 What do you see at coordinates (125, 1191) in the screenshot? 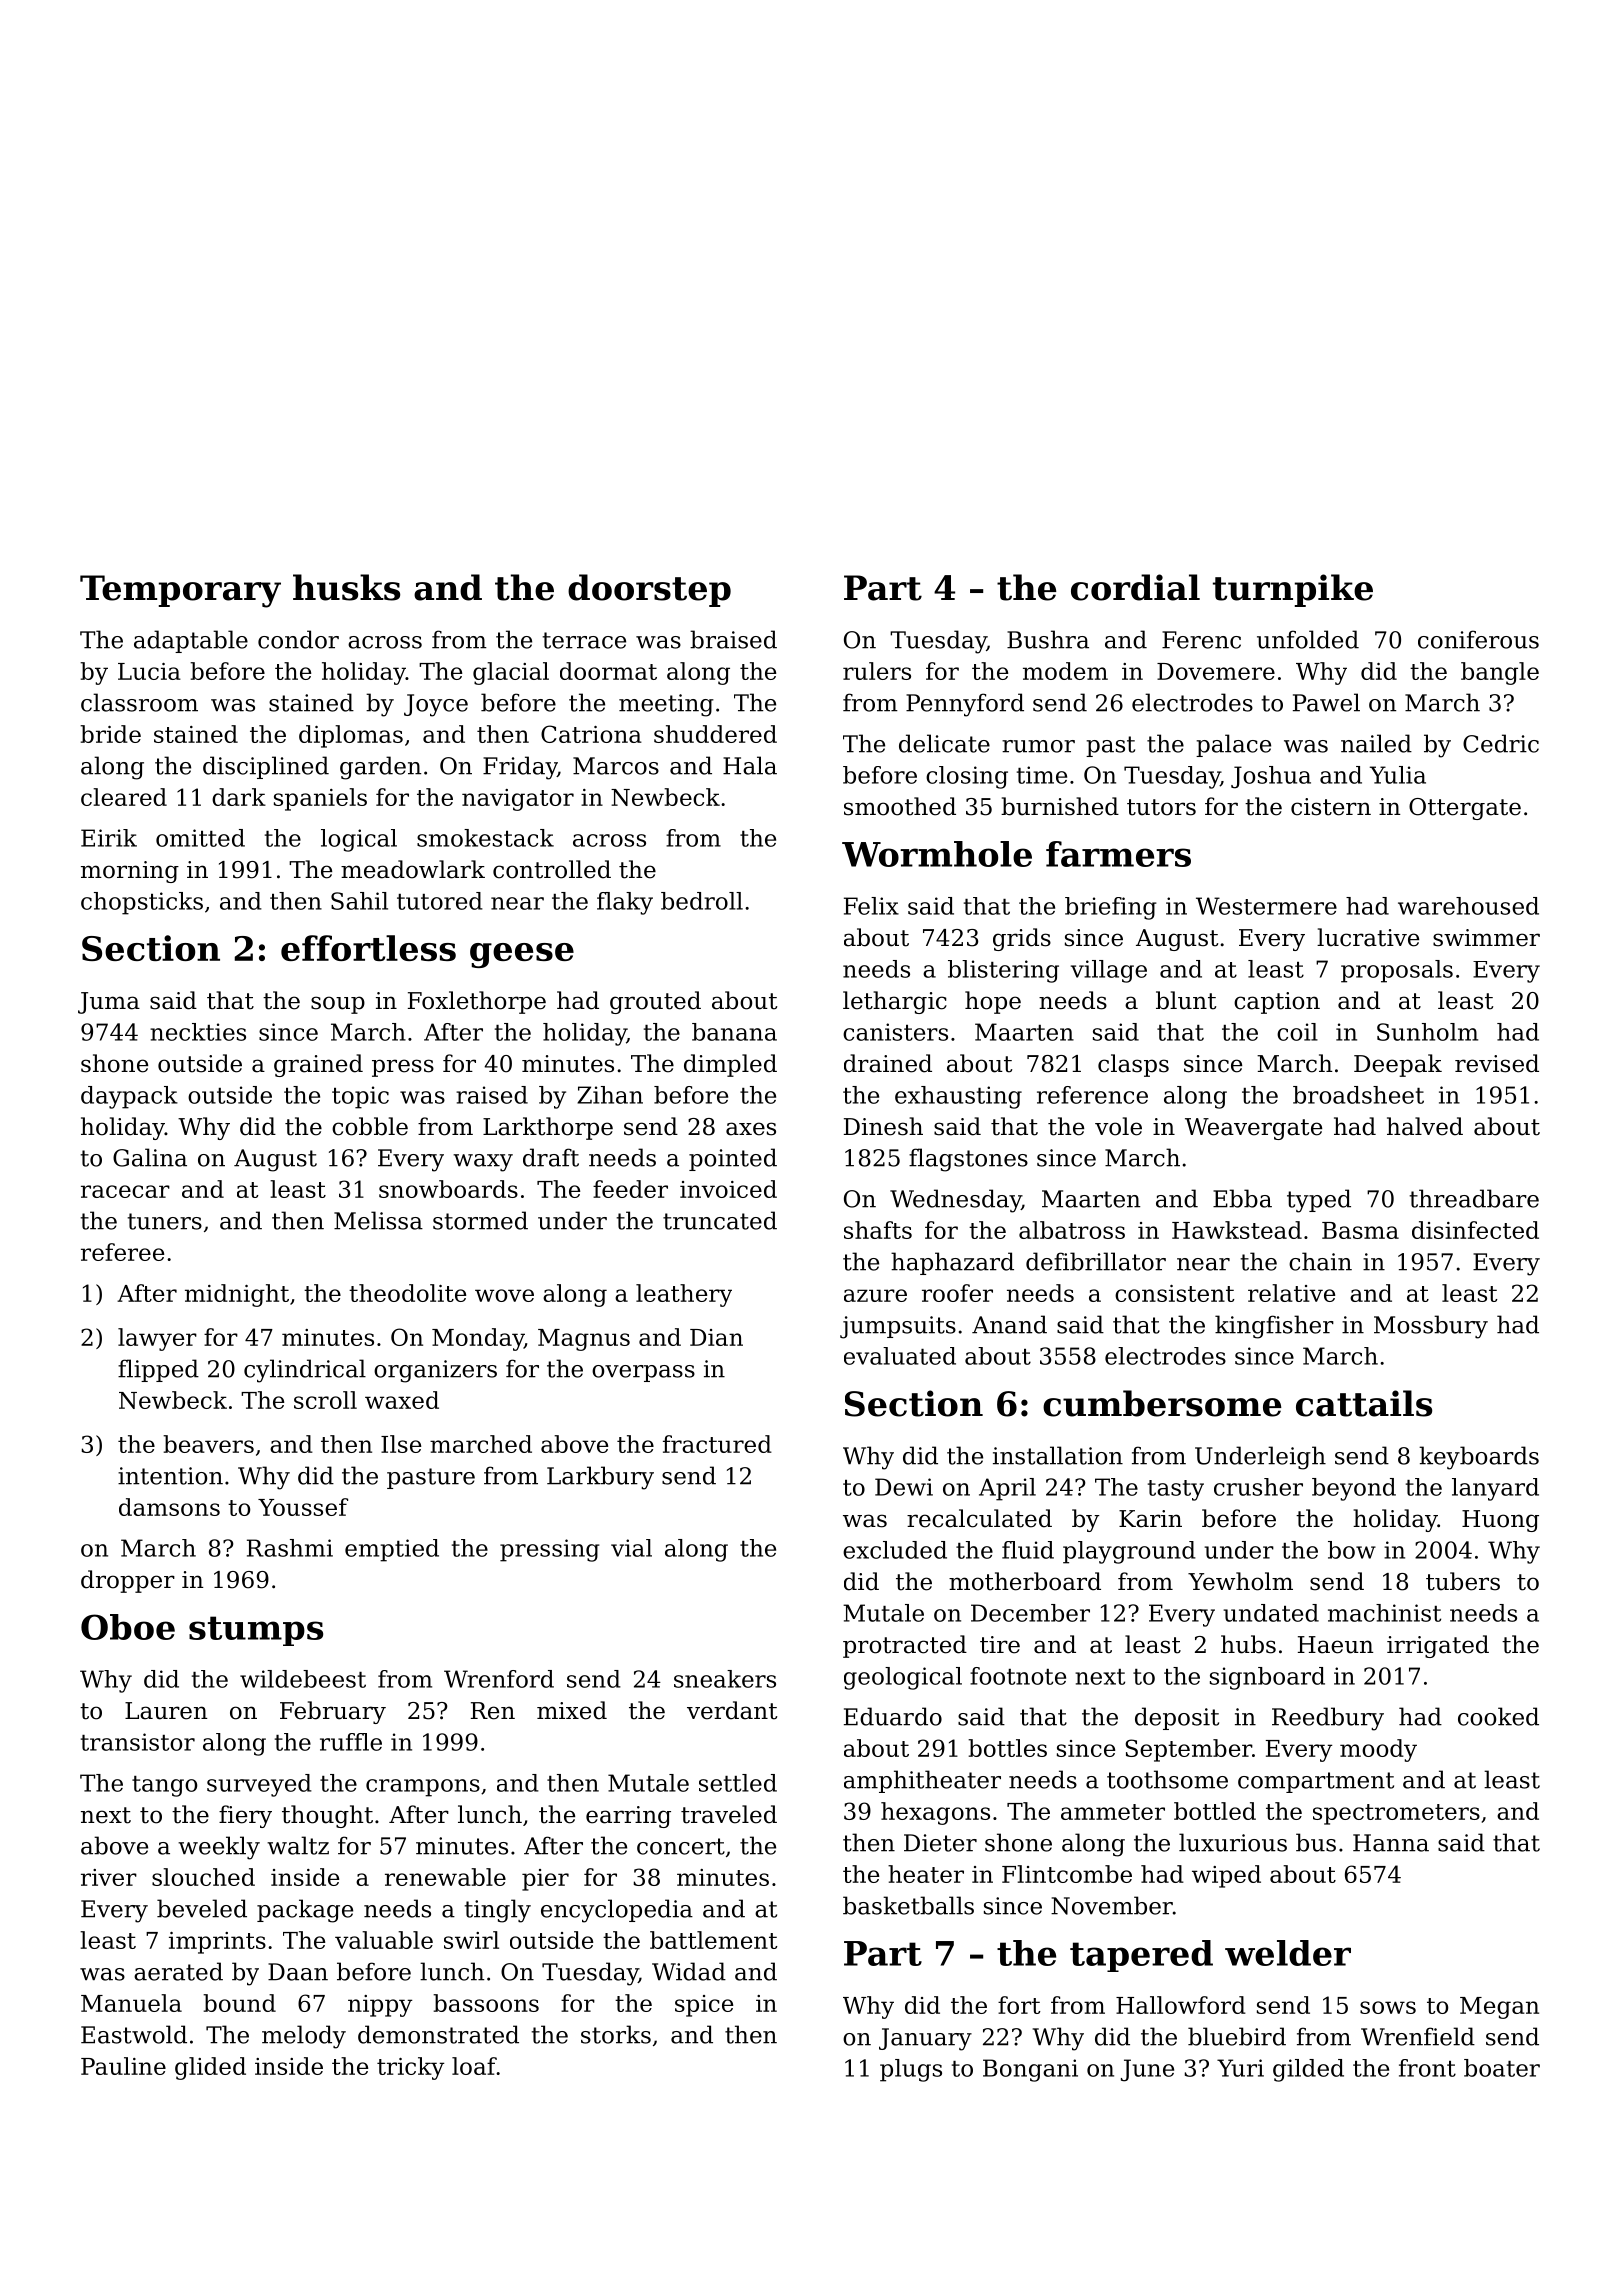
I see `racecar` at bounding box center [125, 1191].
